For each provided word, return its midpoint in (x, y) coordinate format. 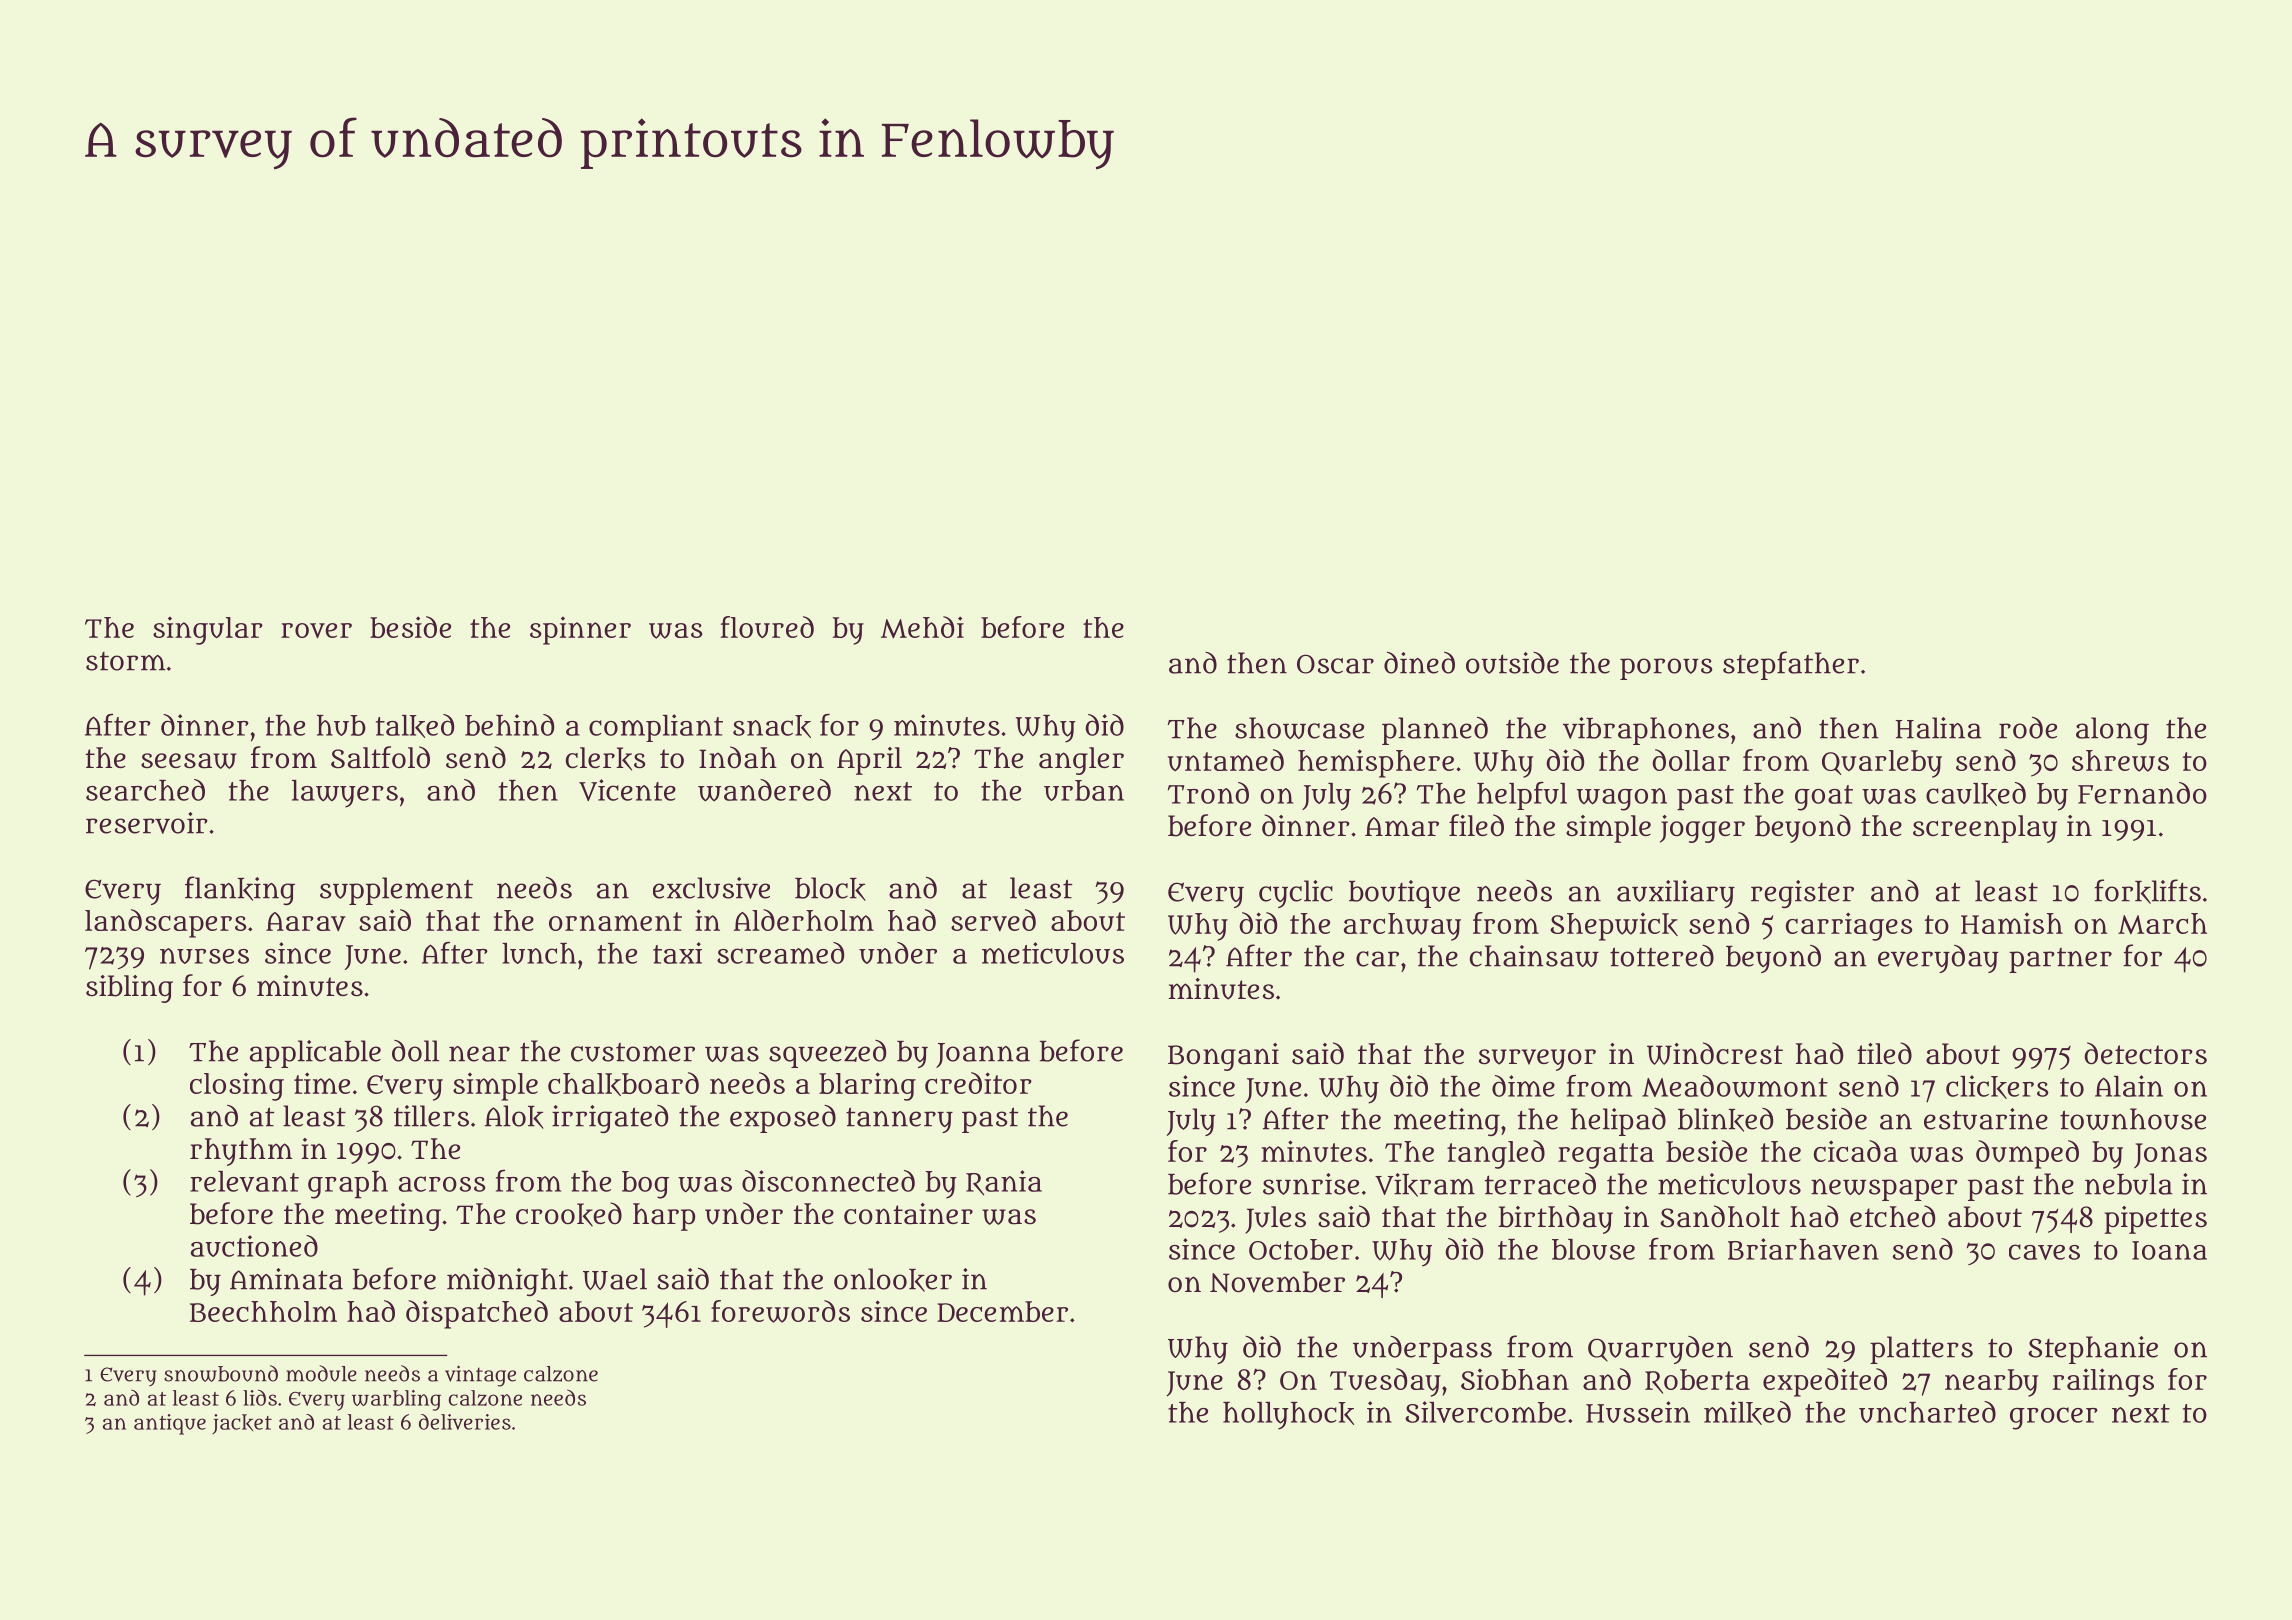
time (322, 1083)
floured (767, 627)
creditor (978, 1083)
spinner (580, 631)
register (1802, 894)
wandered (764, 790)
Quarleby (1882, 764)
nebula (2128, 1184)
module (321, 1373)
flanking (240, 890)
